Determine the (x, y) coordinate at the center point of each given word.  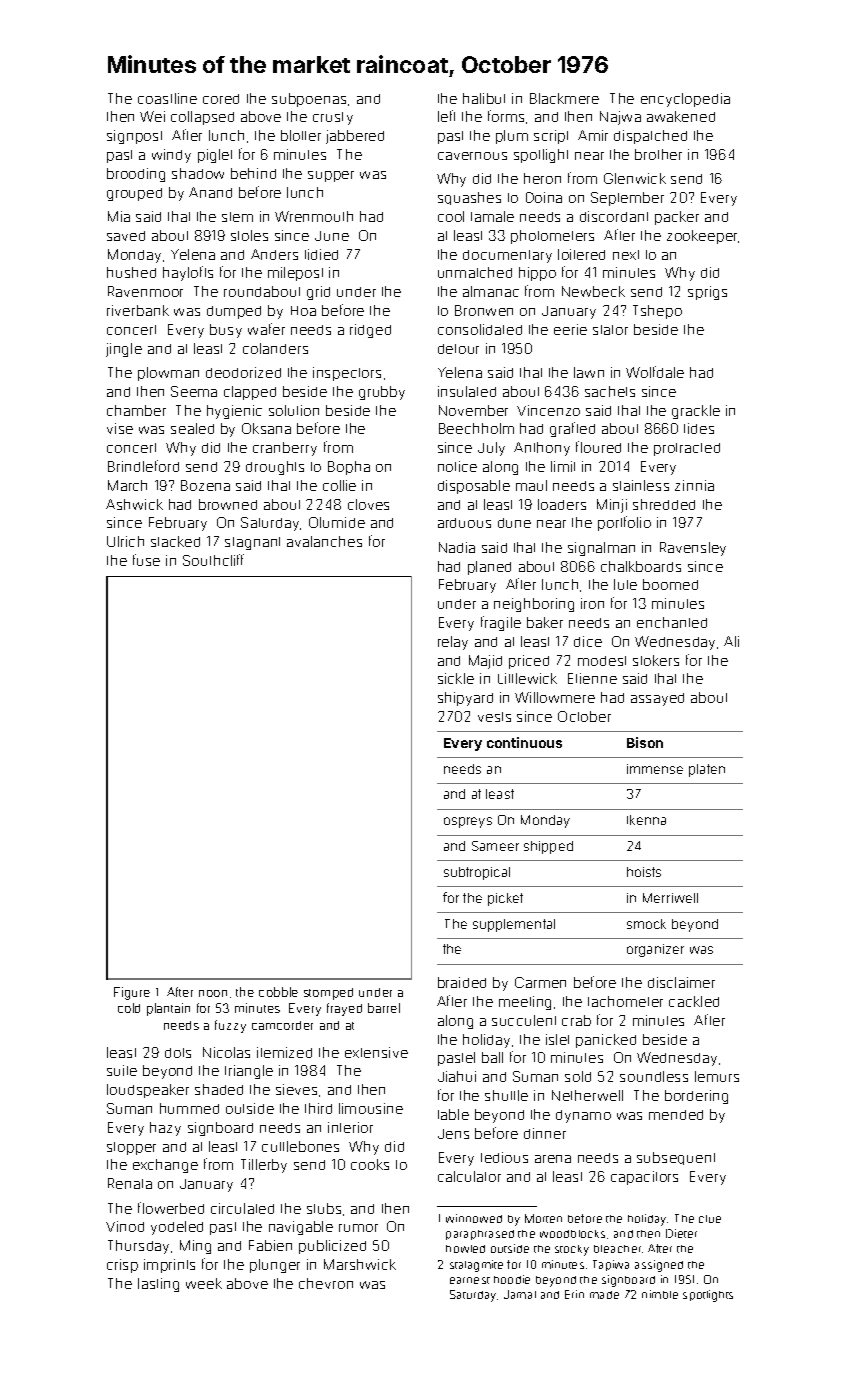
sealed (192, 428)
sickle (456, 678)
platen (707, 770)
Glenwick (635, 178)
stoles (249, 235)
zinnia (694, 485)
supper (331, 176)
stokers (656, 660)
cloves (368, 504)
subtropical (477, 873)
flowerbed (171, 1208)
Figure (132, 993)
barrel (384, 1008)
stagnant (252, 543)
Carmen (540, 982)
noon (213, 993)
